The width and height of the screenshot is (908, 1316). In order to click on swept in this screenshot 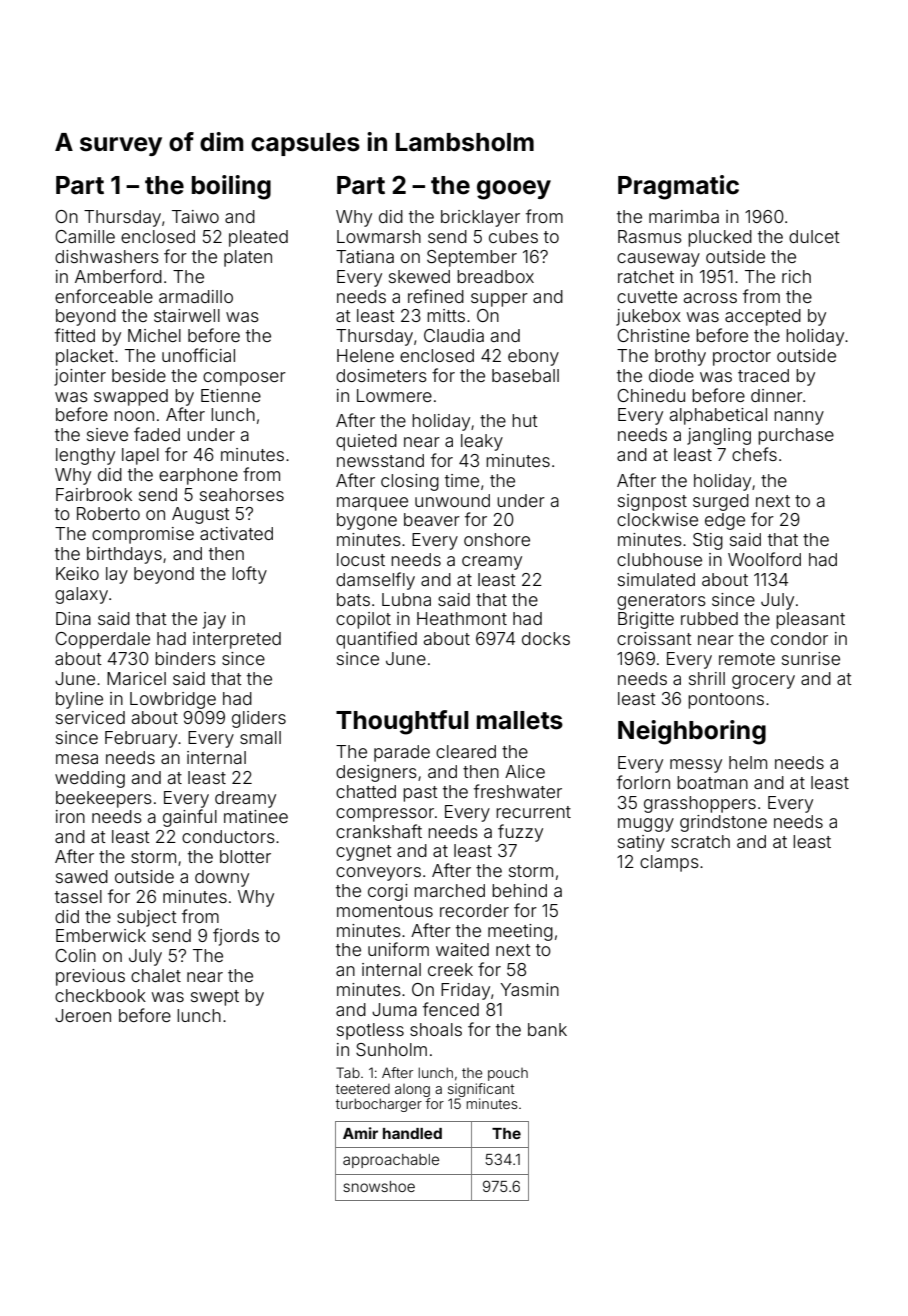, I will do `click(215, 998)`.
